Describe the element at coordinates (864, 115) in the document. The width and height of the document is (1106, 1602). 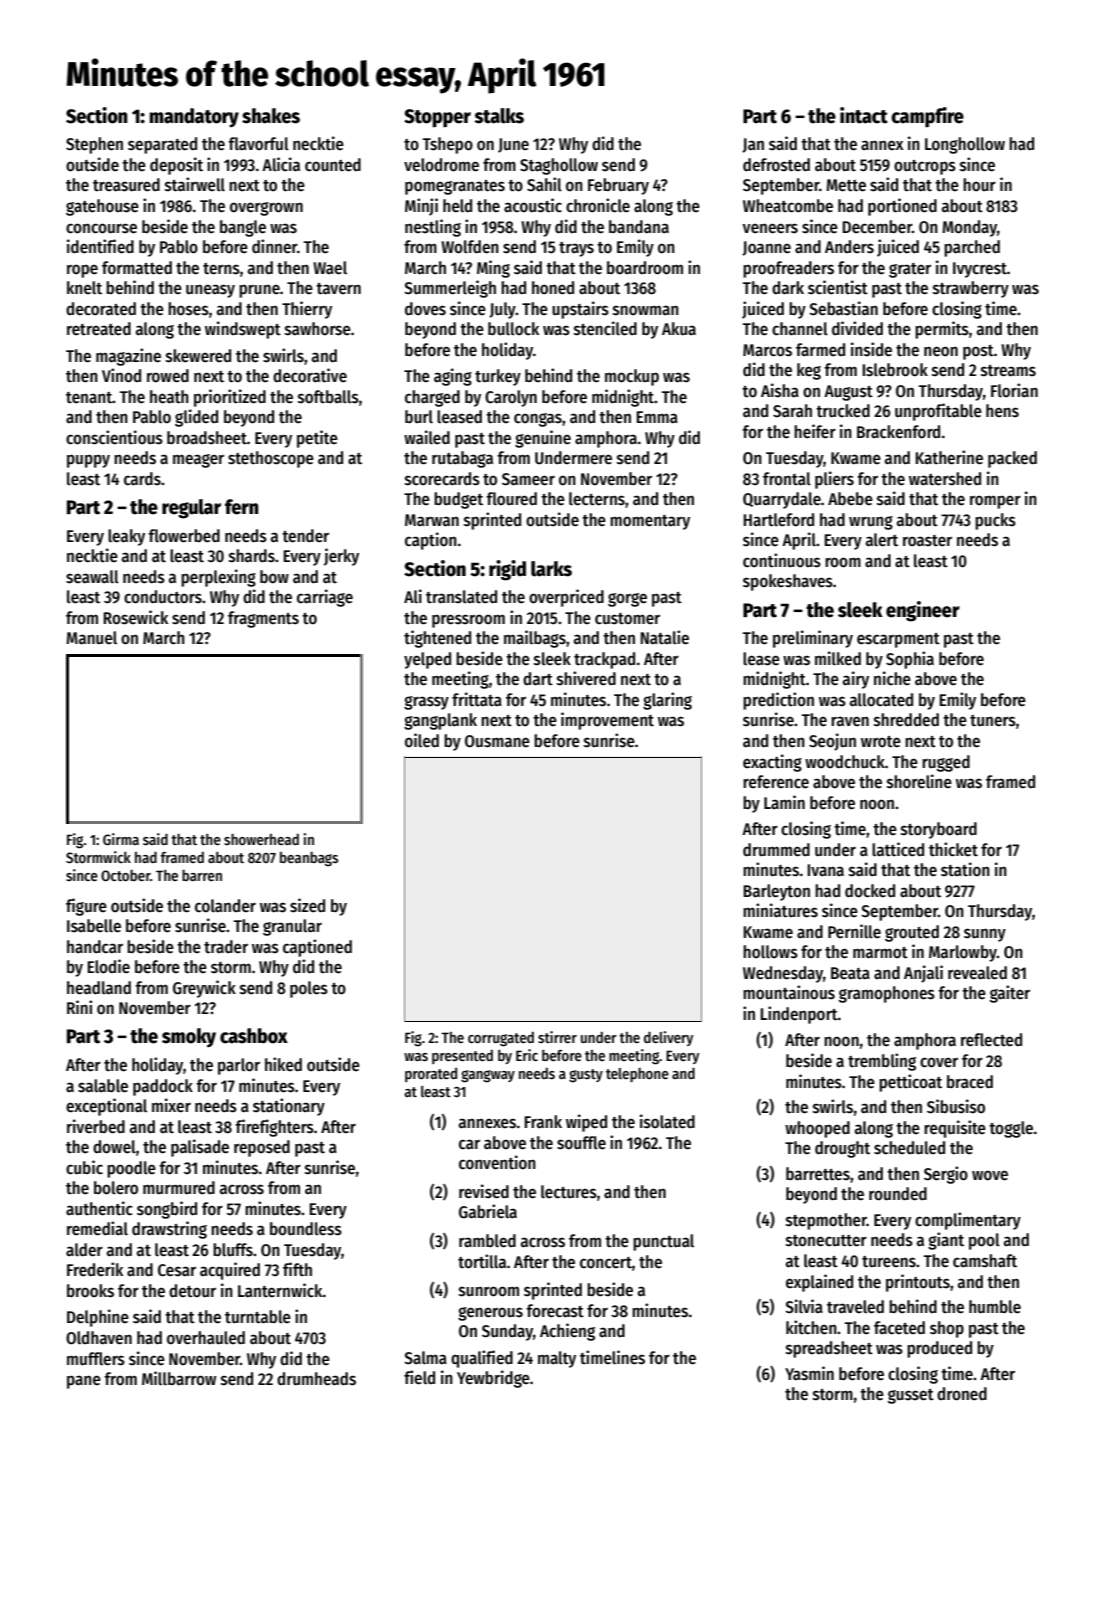
I see `intact` at that location.
